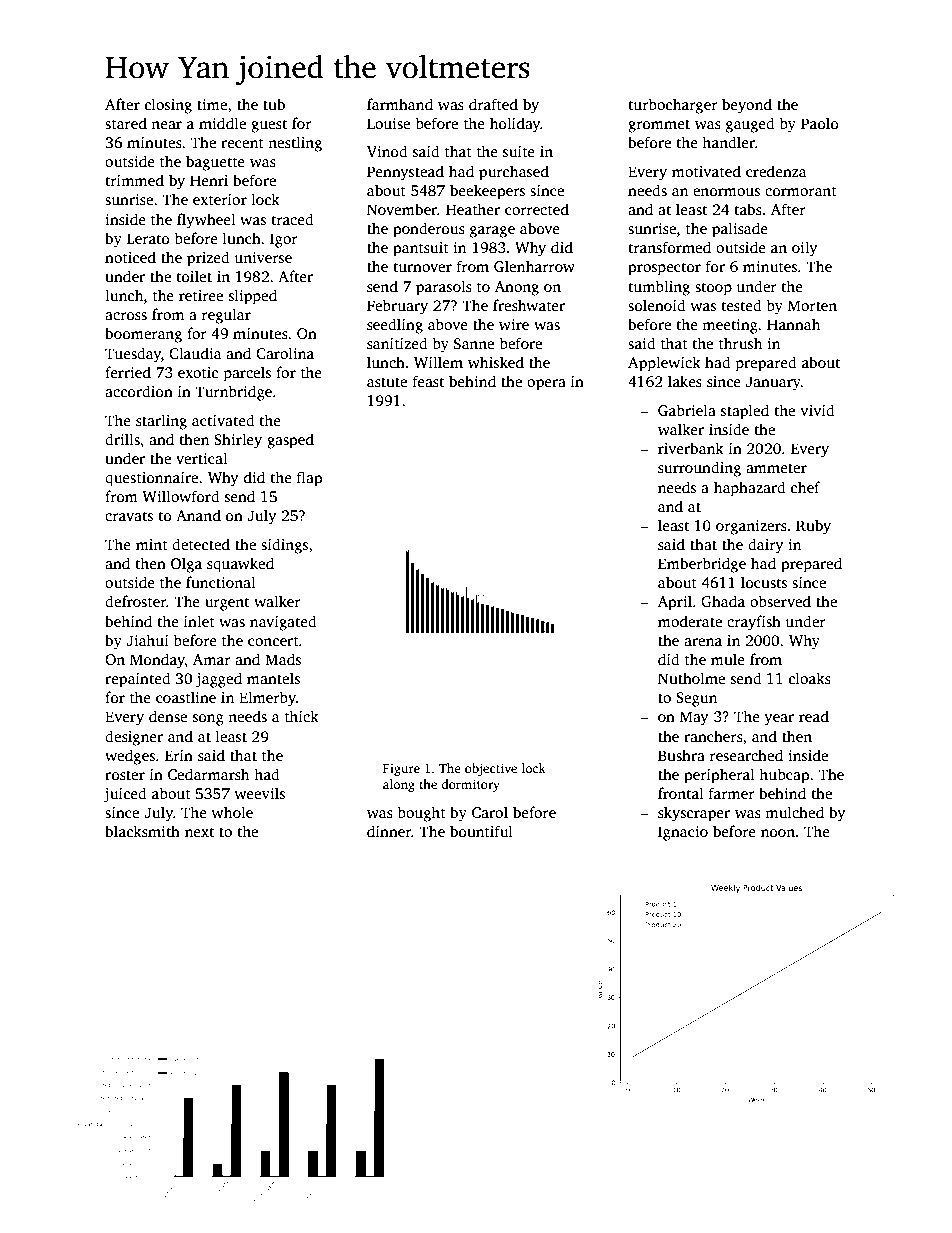 The image size is (952, 1233). I want to click on noticed, so click(130, 257).
